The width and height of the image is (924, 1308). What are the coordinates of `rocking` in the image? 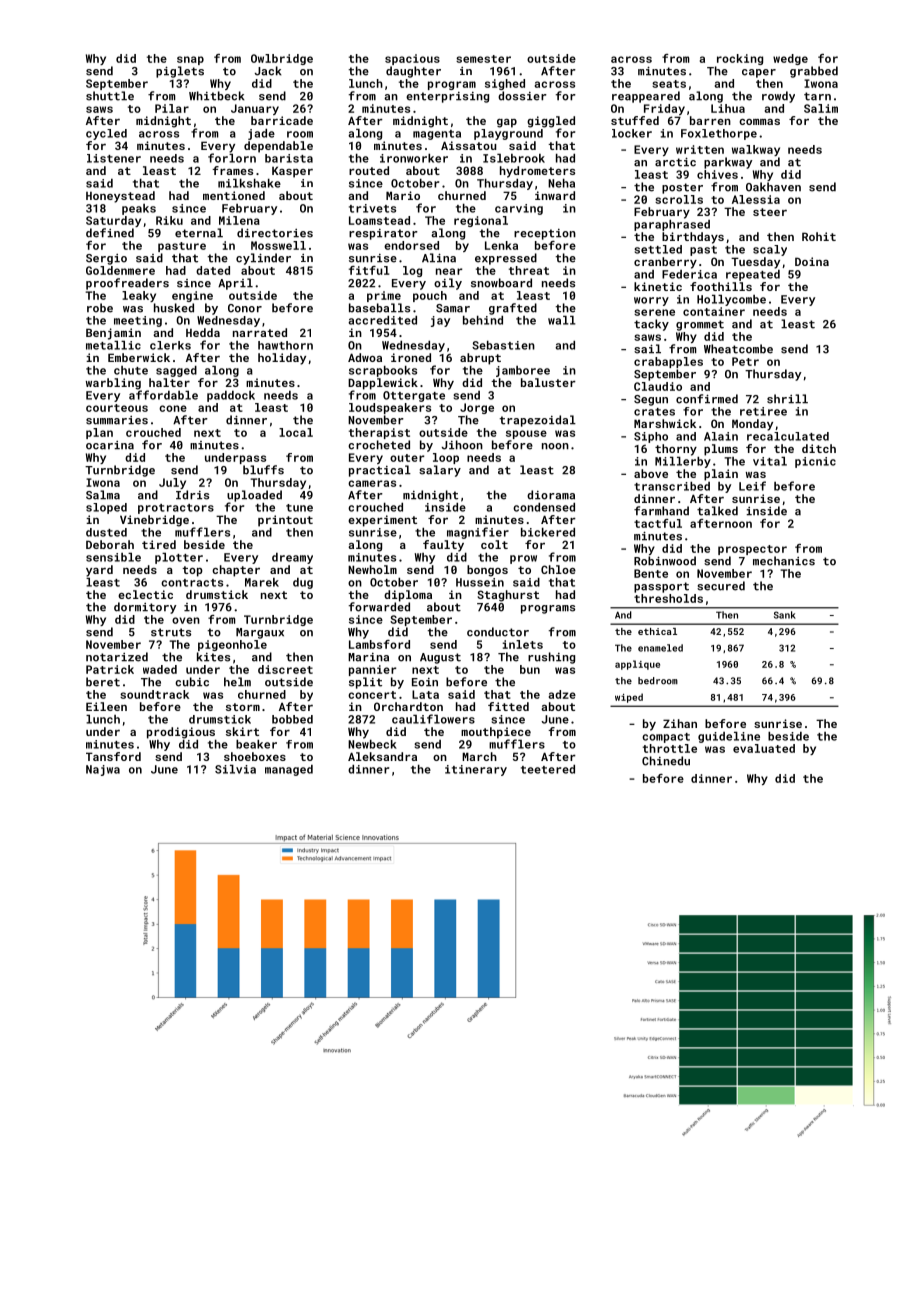 It's located at (740, 59).
